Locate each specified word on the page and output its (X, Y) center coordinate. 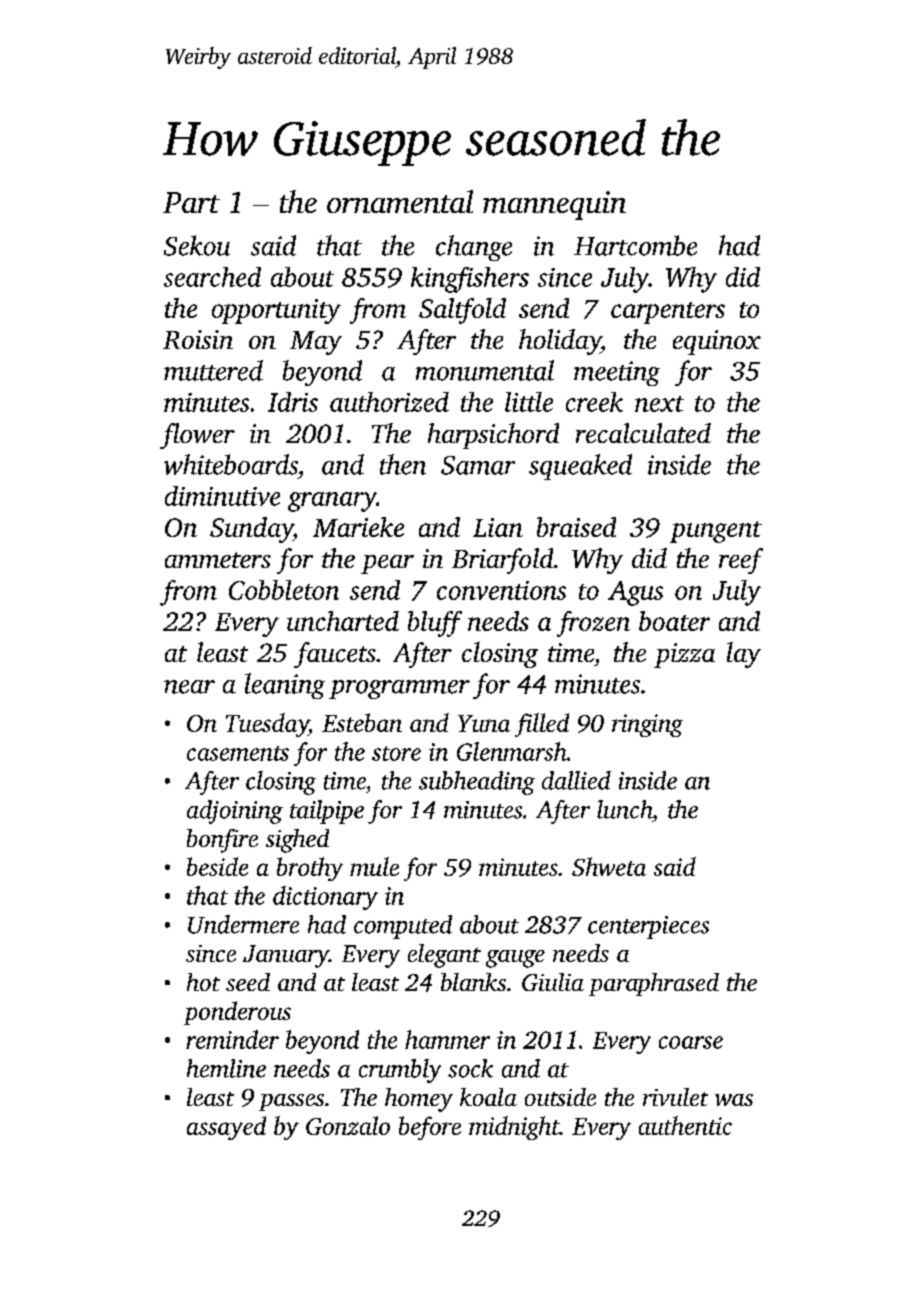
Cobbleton (284, 590)
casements (238, 753)
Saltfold (462, 311)
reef (741, 561)
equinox (717, 342)
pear (387, 564)
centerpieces (648, 927)
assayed (226, 1128)
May (316, 343)
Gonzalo (348, 1125)
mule (374, 866)
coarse (691, 1042)
